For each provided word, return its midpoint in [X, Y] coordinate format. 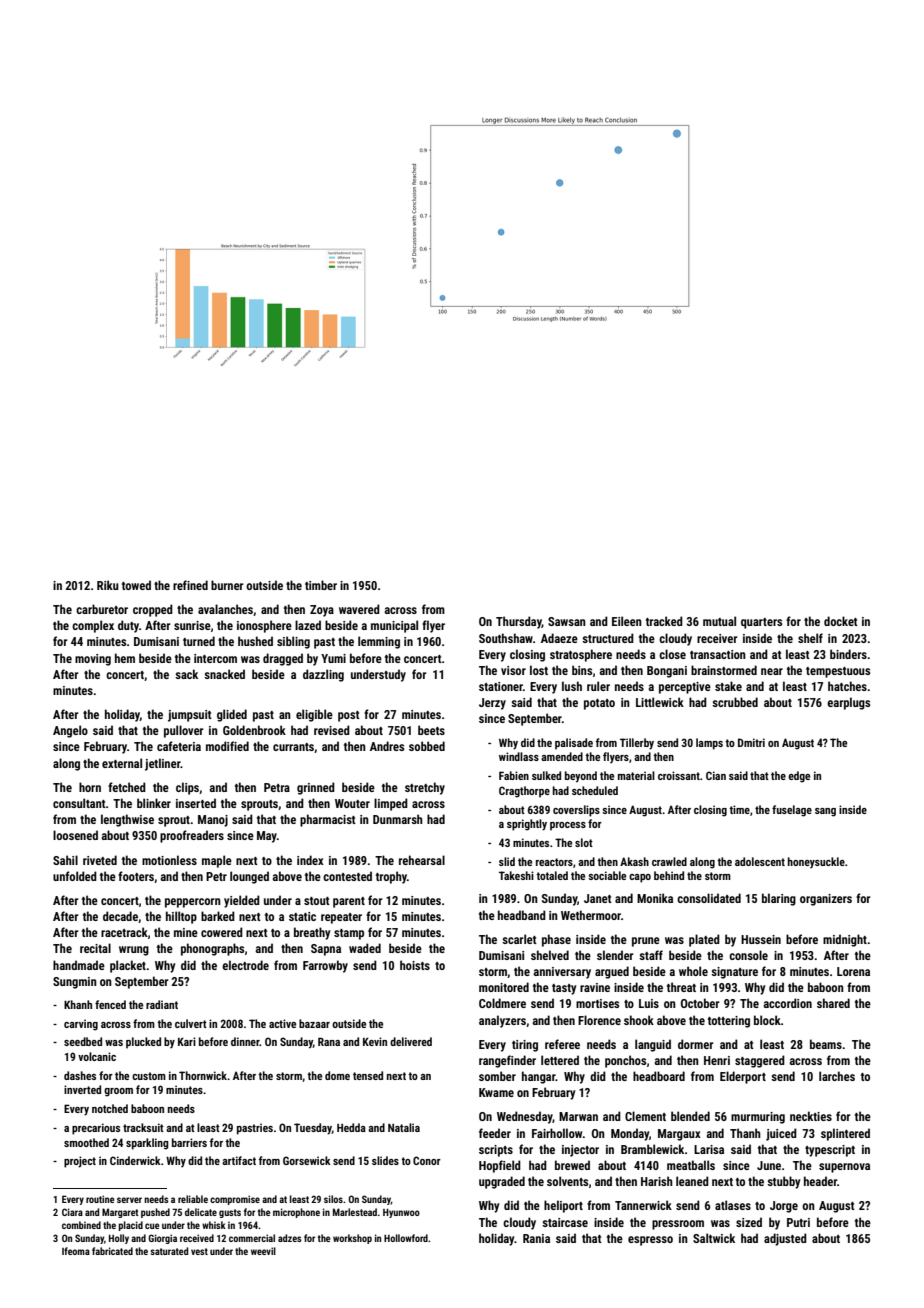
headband [522, 915]
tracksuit [143, 1127]
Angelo [70, 731]
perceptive [685, 688]
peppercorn [193, 903]
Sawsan [567, 621]
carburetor [102, 609]
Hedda [351, 1127]
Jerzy [492, 704]
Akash [634, 861]
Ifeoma [76, 1251]
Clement [645, 1116]
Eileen [627, 621]
